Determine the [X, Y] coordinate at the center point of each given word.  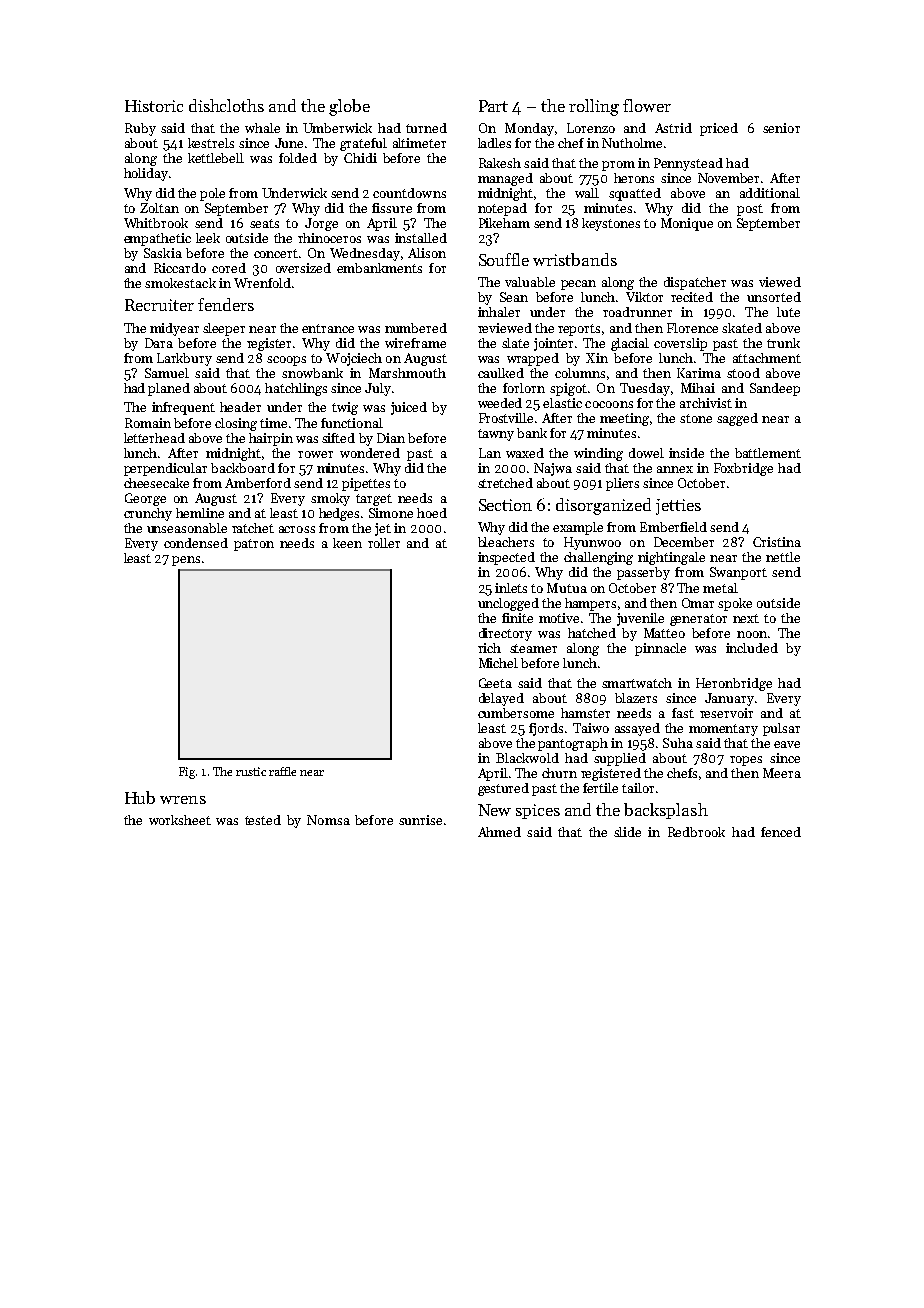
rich [489, 648]
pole [212, 194]
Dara [159, 343]
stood [743, 373]
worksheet [180, 820]
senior [781, 128]
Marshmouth [407, 373]
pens [186, 561]
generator [698, 620]
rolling [594, 107]
